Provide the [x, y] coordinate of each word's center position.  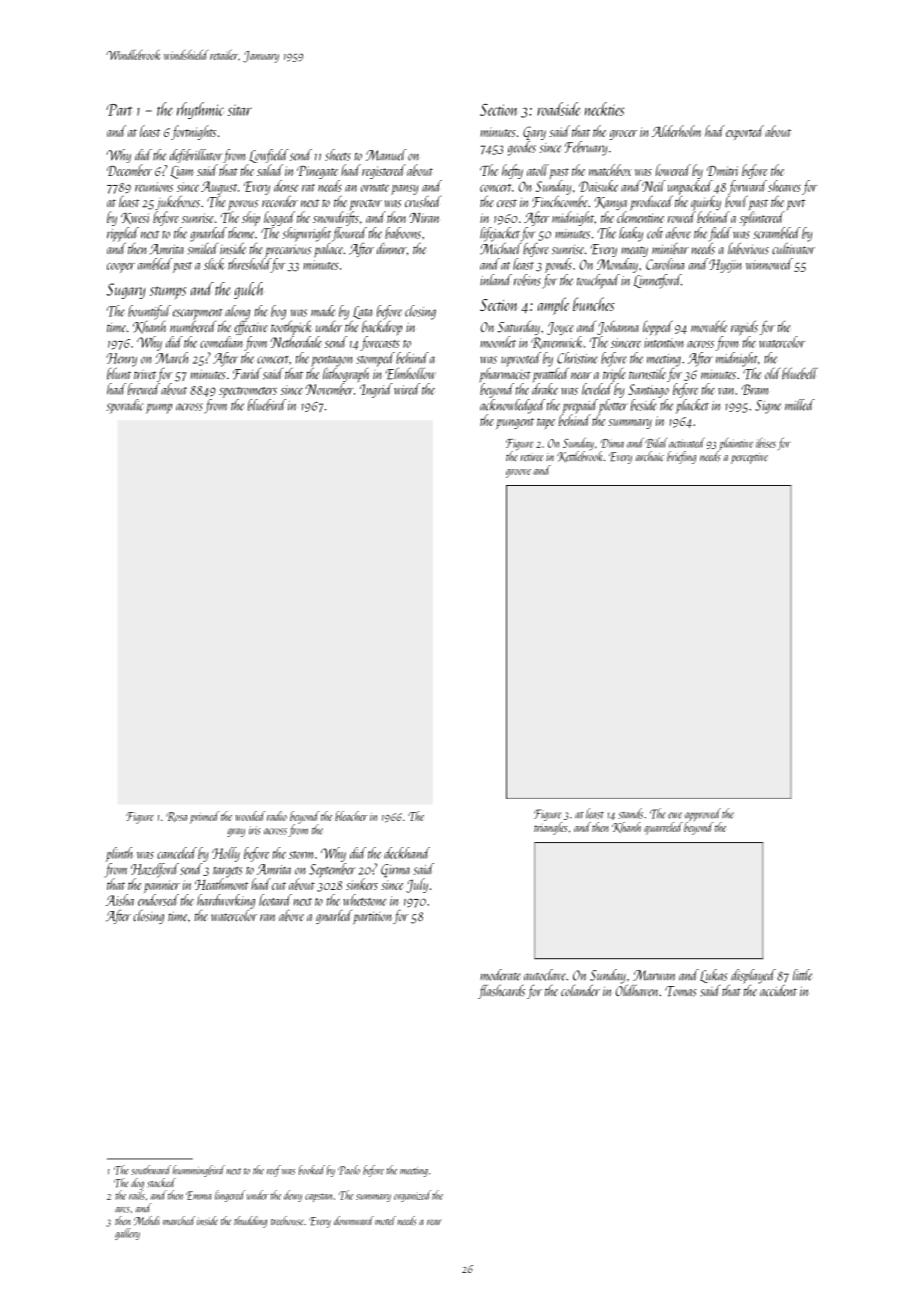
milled [800, 405]
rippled [123, 234]
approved [703, 814]
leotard [275, 900]
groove [518, 473]
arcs [122, 1210]
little [802, 975]
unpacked [690, 187]
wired [407, 389]
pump [159, 408]
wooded [251, 816]
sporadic [124, 406]
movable [709, 326]
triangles [551, 828]
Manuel [386, 155]
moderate [500, 975]
